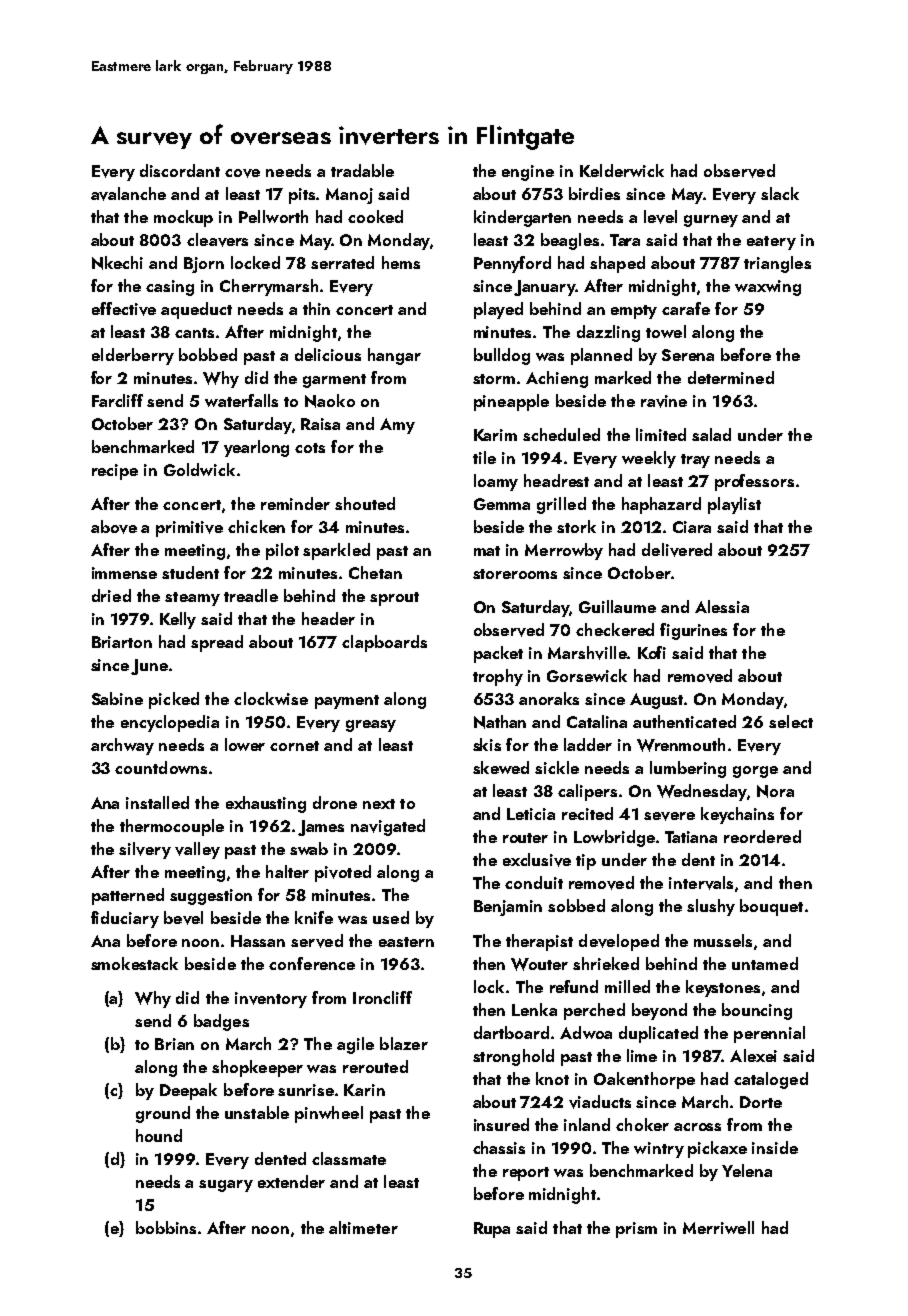  I want to click on Ironcliff, so click(382, 997).
